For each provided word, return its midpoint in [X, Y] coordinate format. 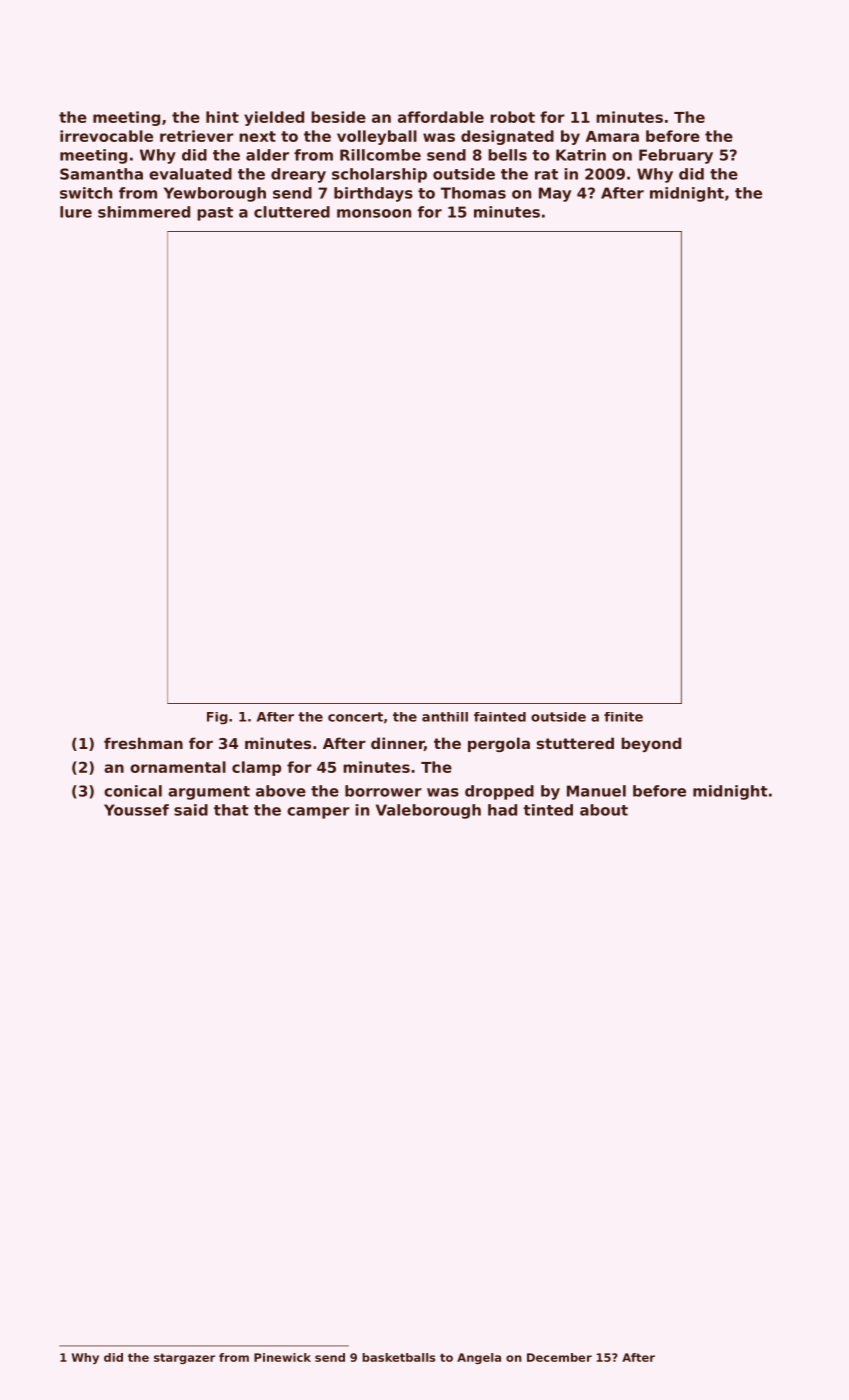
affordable [441, 117]
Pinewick [282, 1357]
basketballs [398, 1357]
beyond [651, 744]
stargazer [184, 1358]
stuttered [575, 743]
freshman [143, 743]
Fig [217, 718]
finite [623, 717]
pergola [499, 744]
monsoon [374, 213]
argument [209, 793]
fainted [500, 717]
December [559, 1357]
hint [222, 117]
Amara [612, 136]
